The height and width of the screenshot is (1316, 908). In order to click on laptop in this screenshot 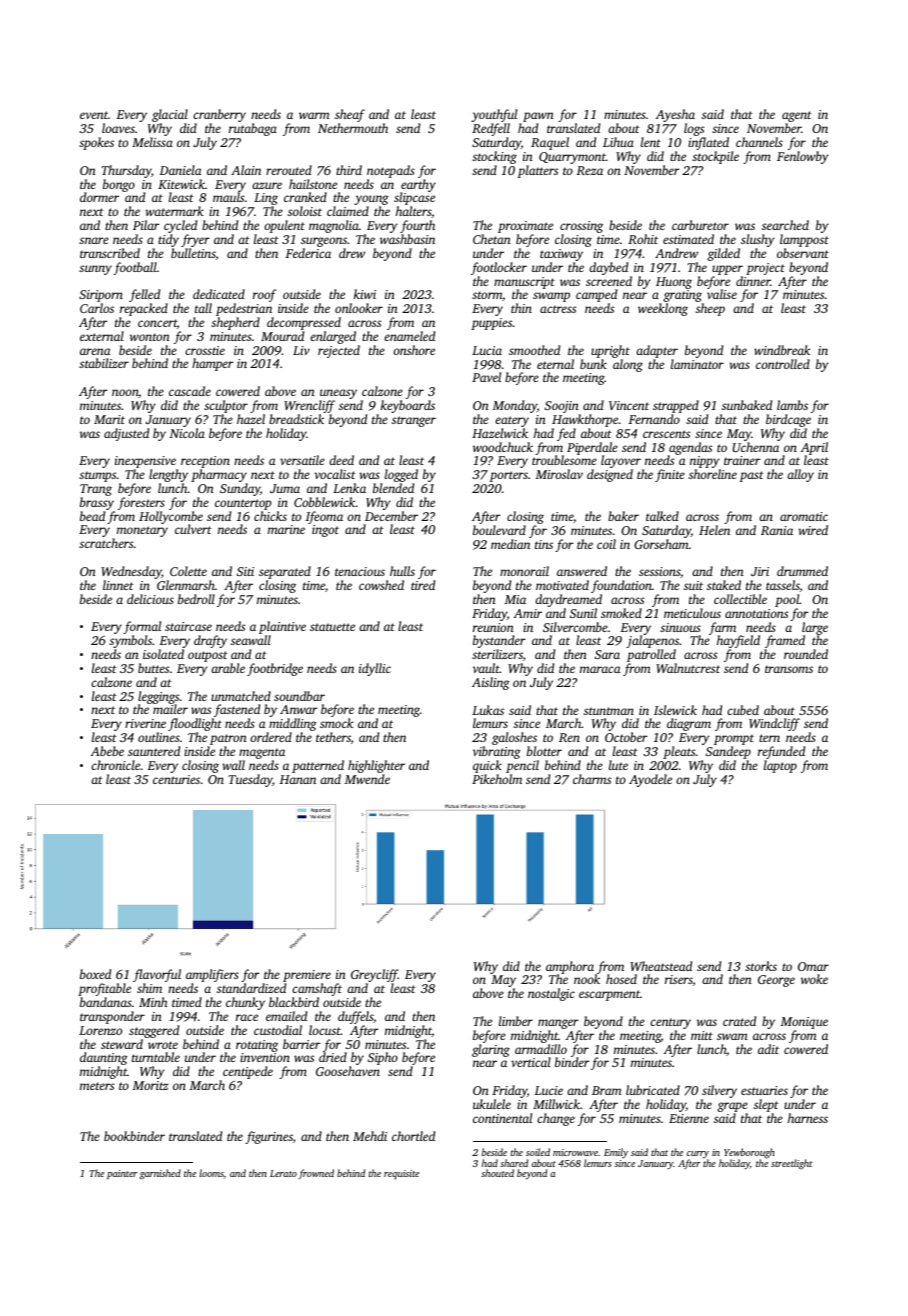, I will do `click(780, 766)`.
